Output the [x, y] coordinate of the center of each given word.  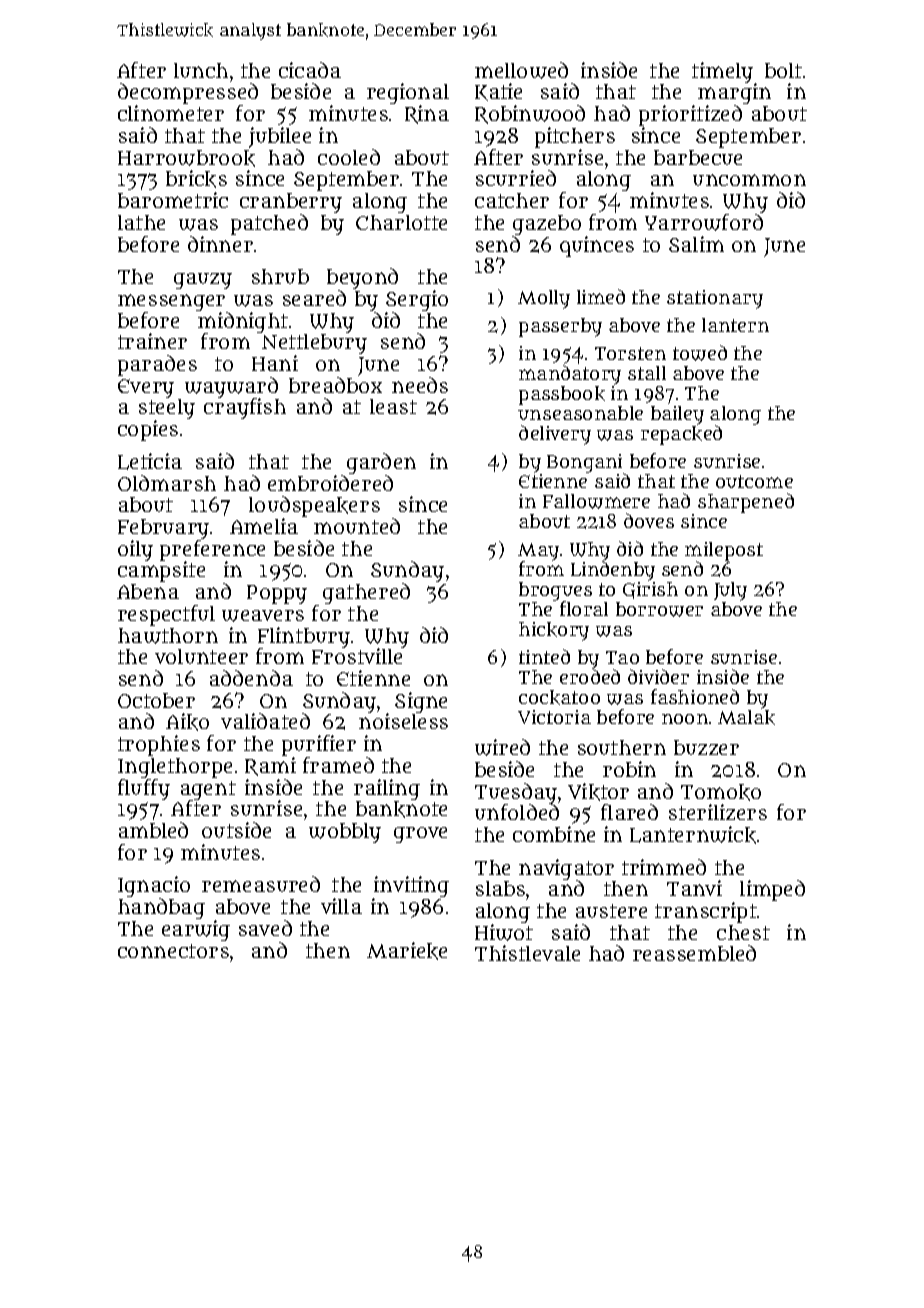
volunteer [201, 656]
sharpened [746, 503]
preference [212, 551]
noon [685, 719]
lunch [201, 70]
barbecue [698, 157]
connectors [173, 951]
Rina [427, 114]
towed [700, 353]
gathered [366, 593]
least [393, 406]
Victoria [554, 717]
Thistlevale [527, 953]
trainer [152, 341]
